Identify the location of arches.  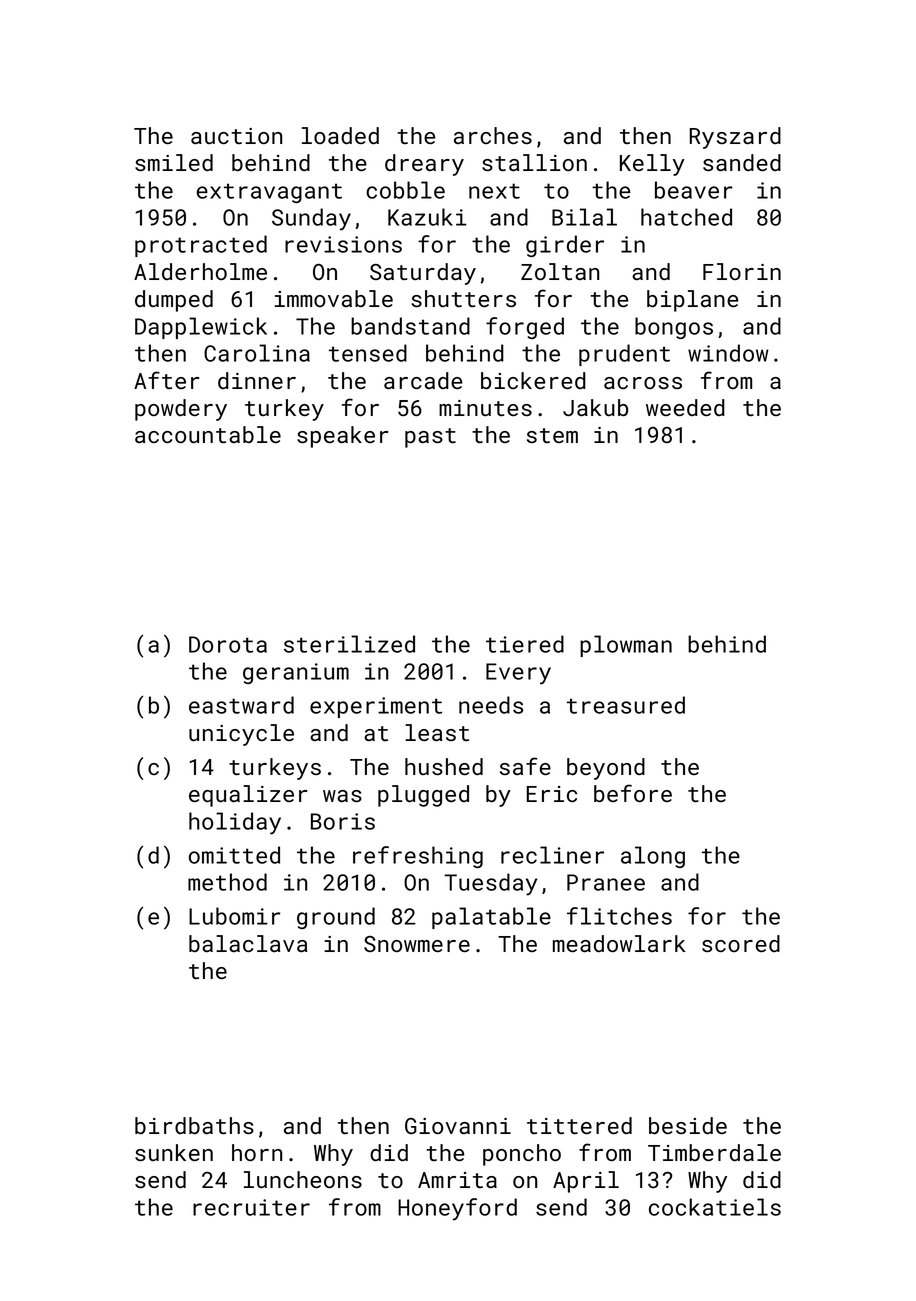
(493, 135).
